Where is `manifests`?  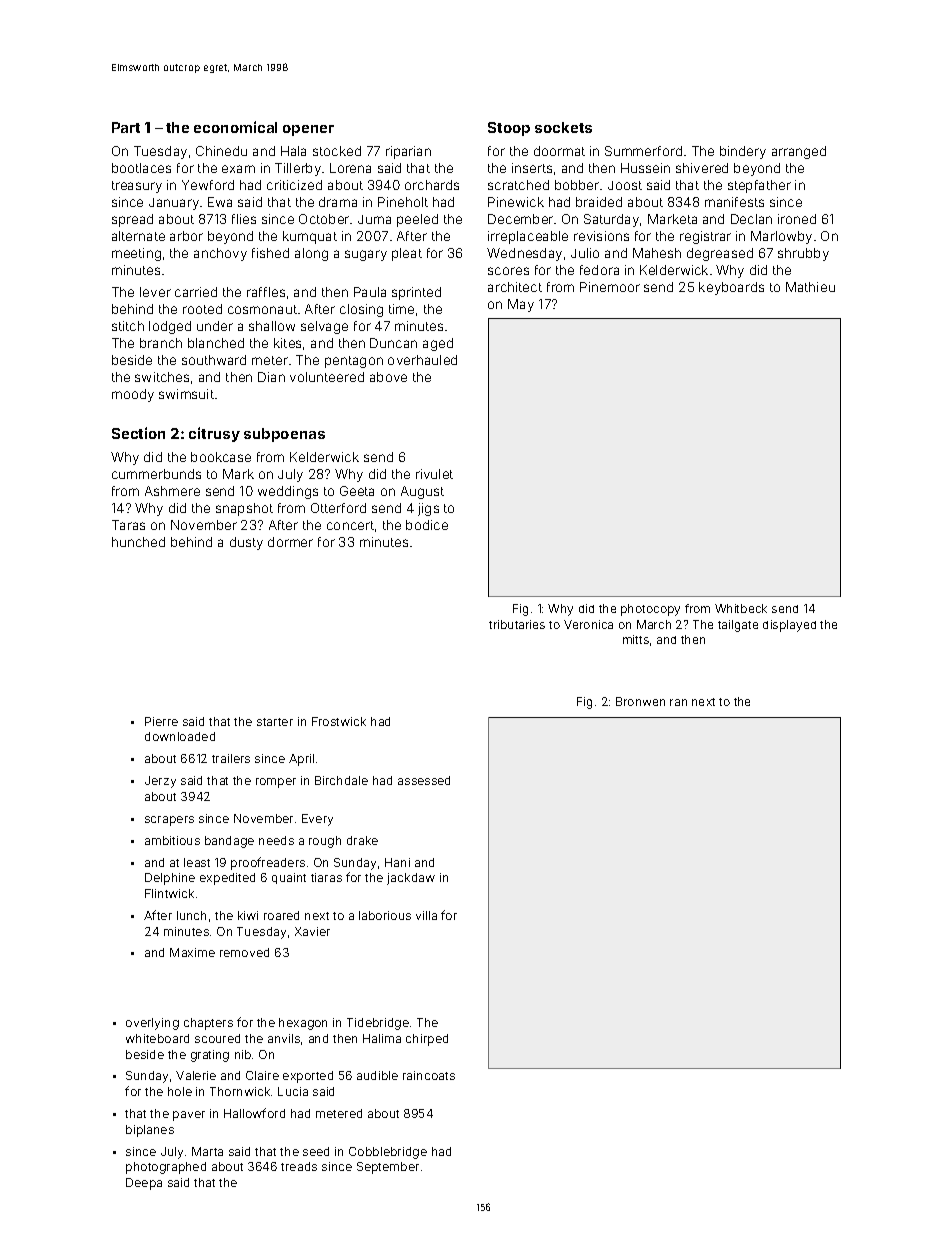 manifests is located at coordinates (734, 202).
